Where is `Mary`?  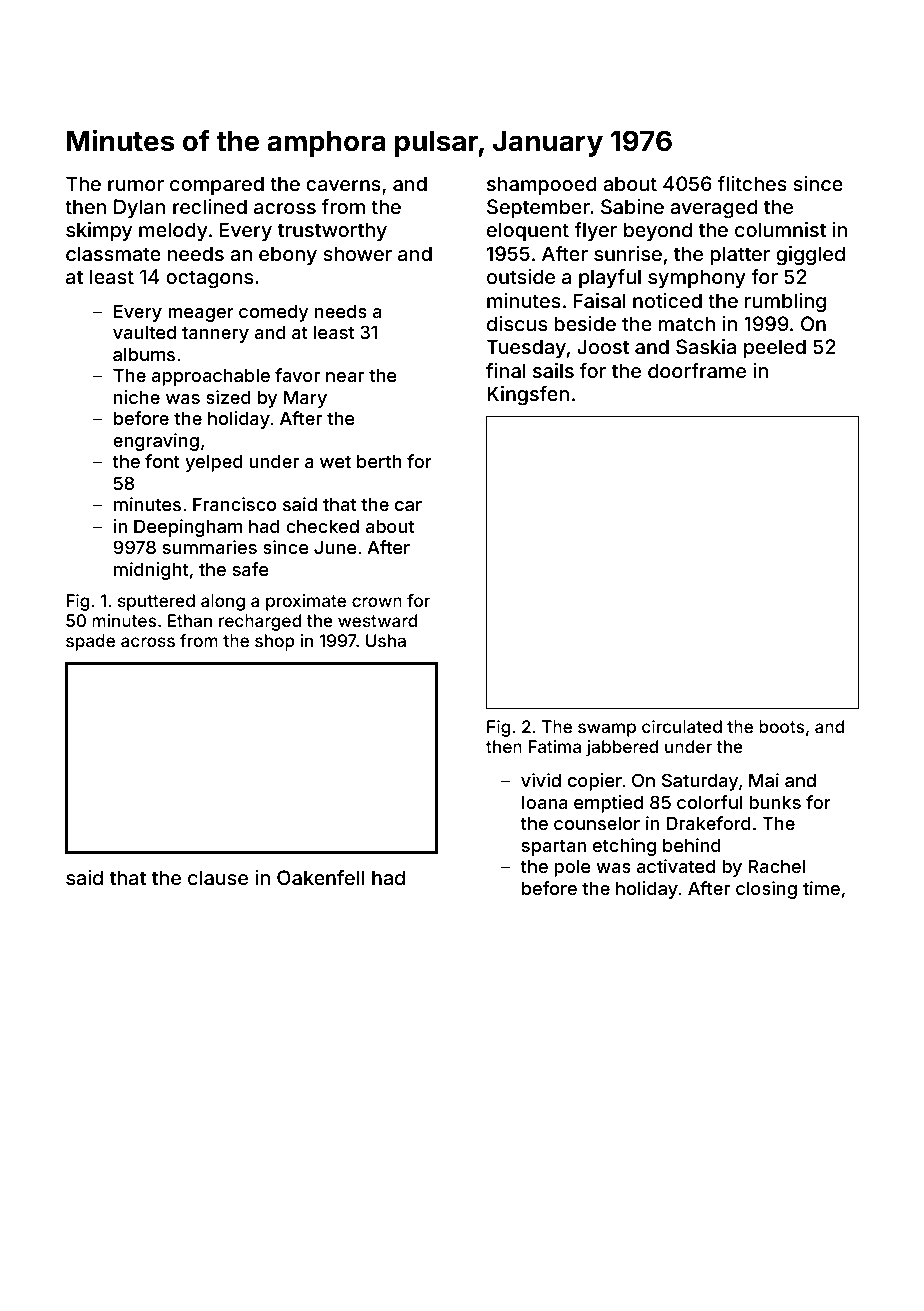 Mary is located at coordinates (305, 399).
